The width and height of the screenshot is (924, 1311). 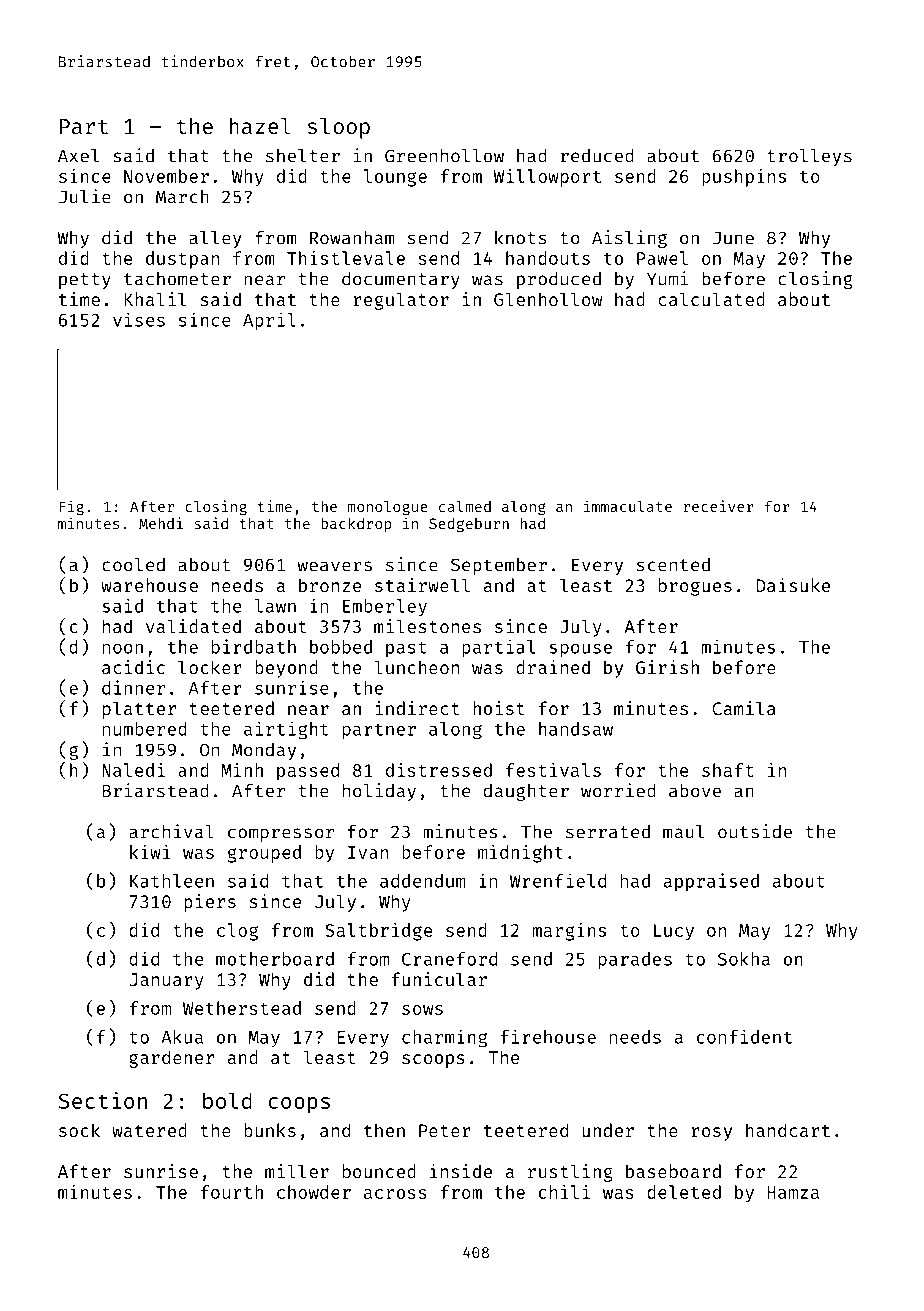 I want to click on scented, so click(x=673, y=565).
